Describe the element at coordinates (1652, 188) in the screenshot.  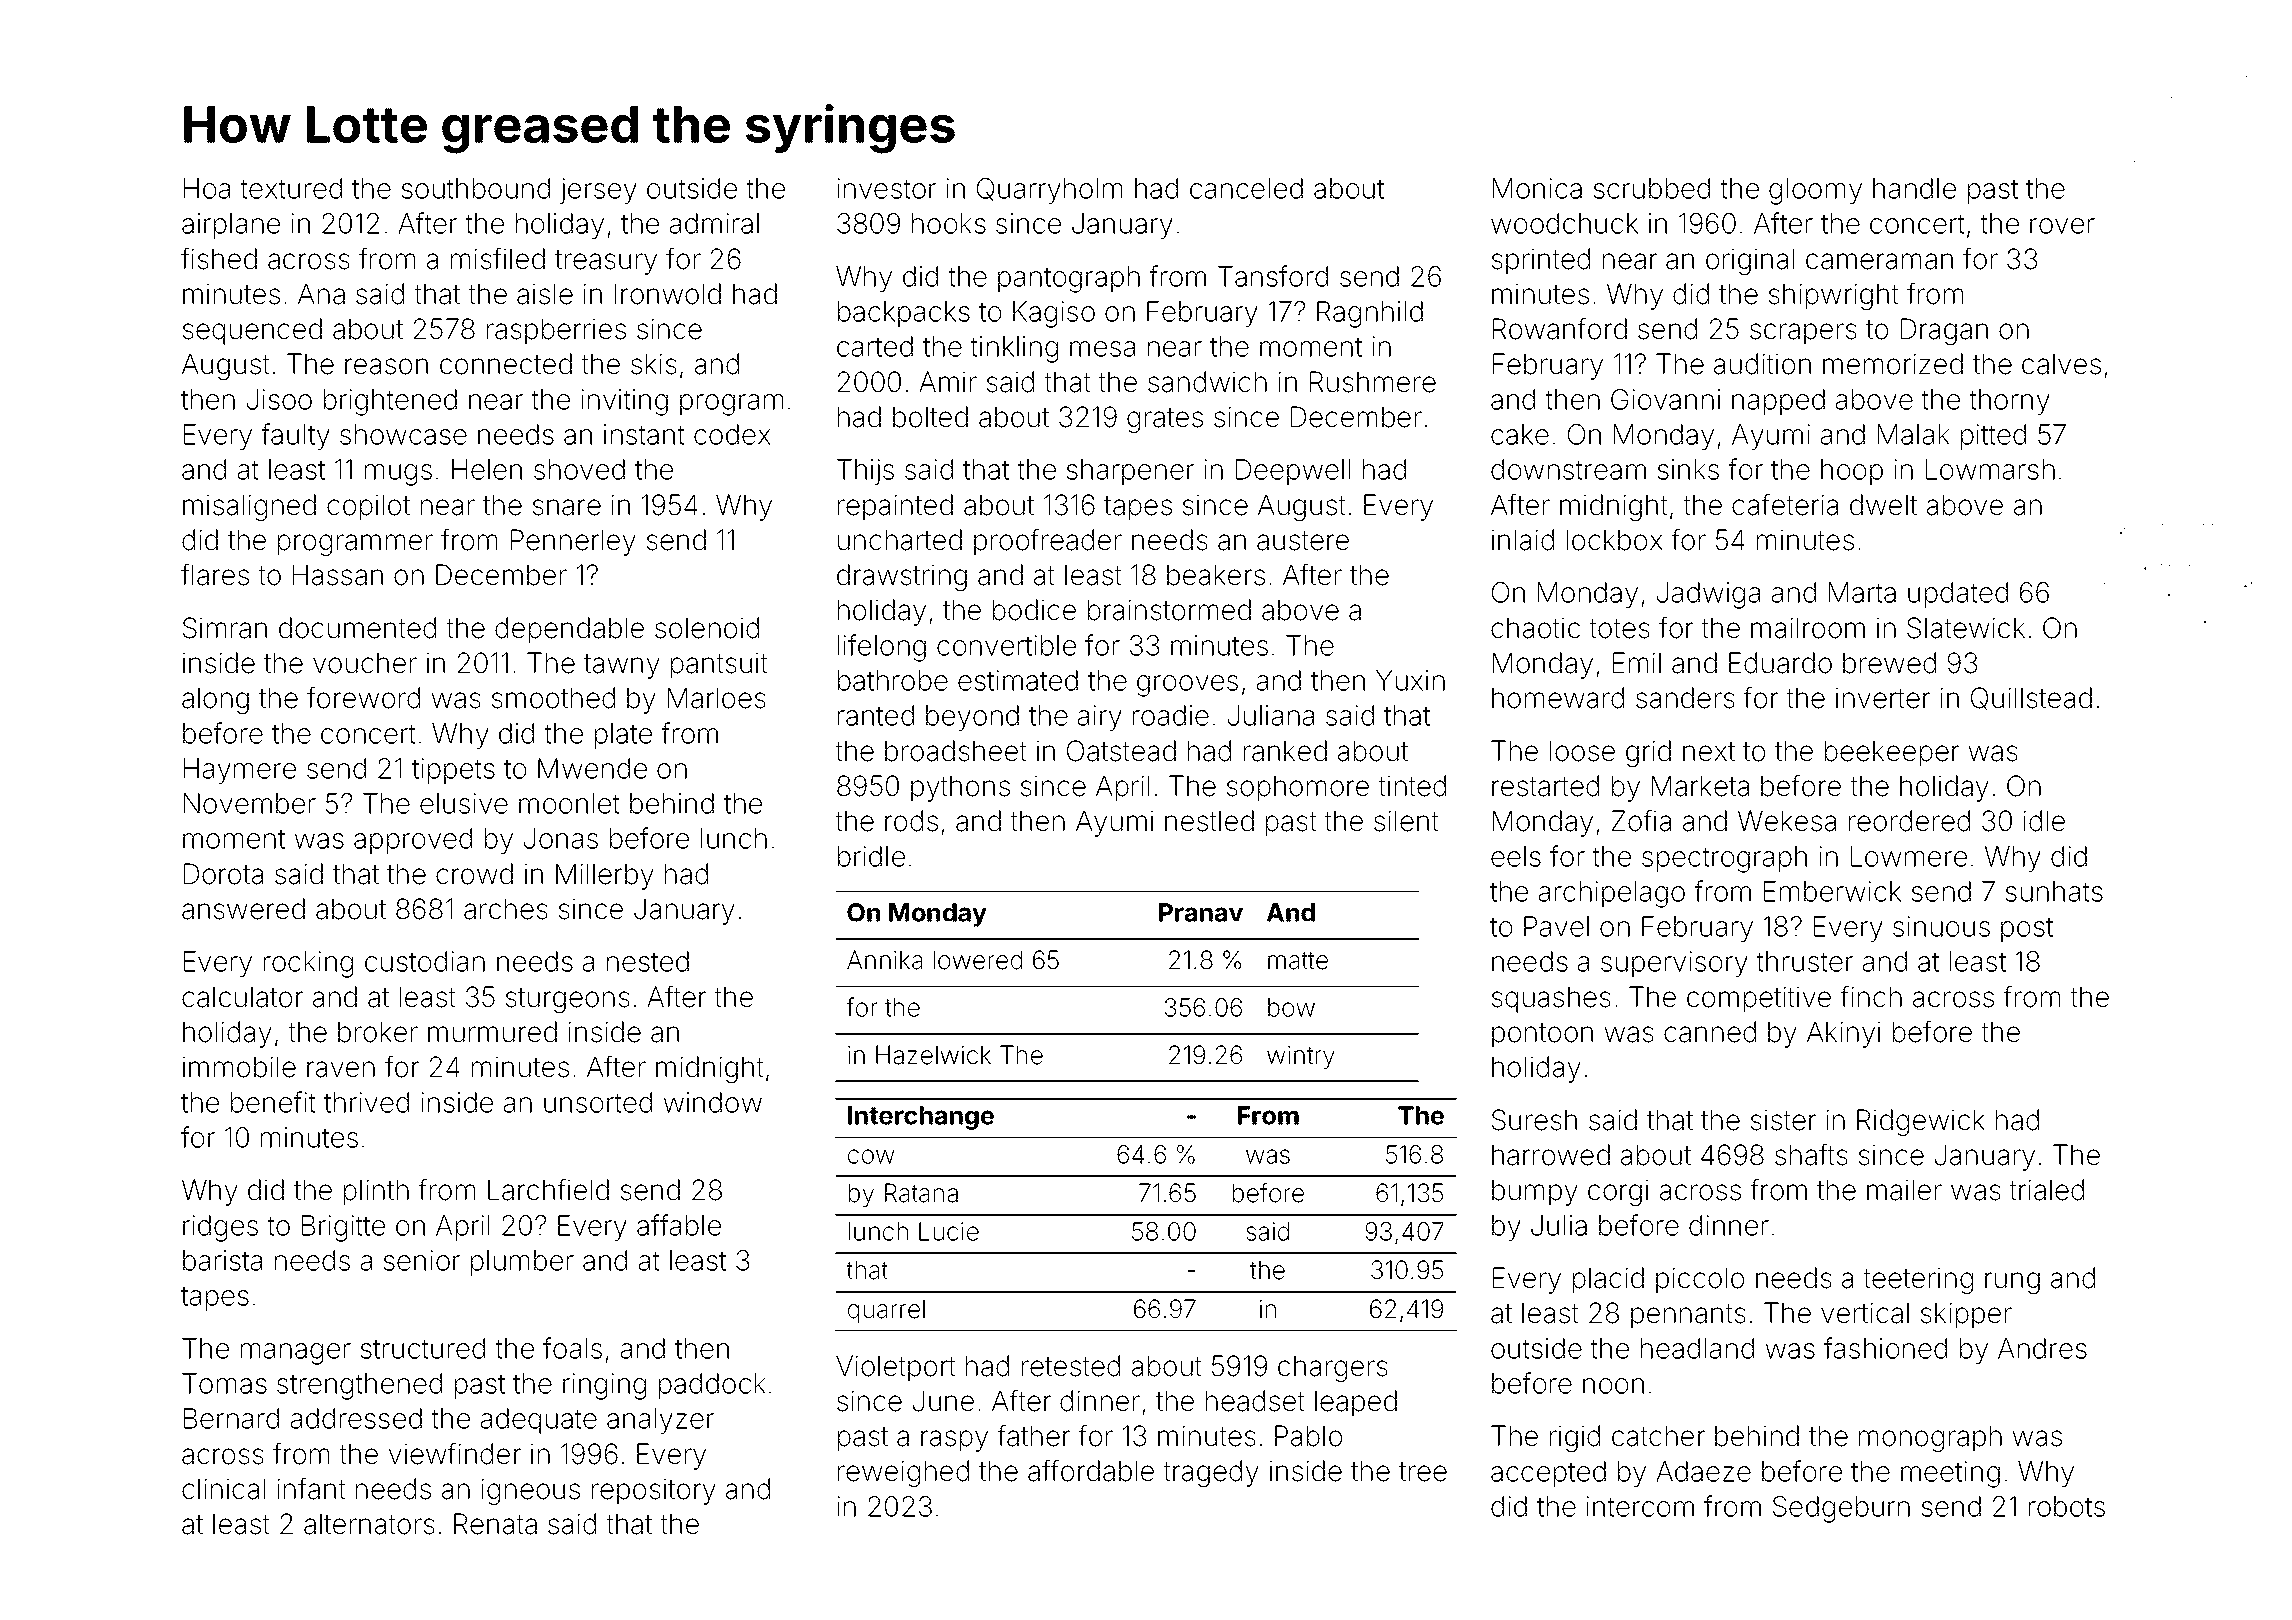
I see `scrubbed` at that location.
